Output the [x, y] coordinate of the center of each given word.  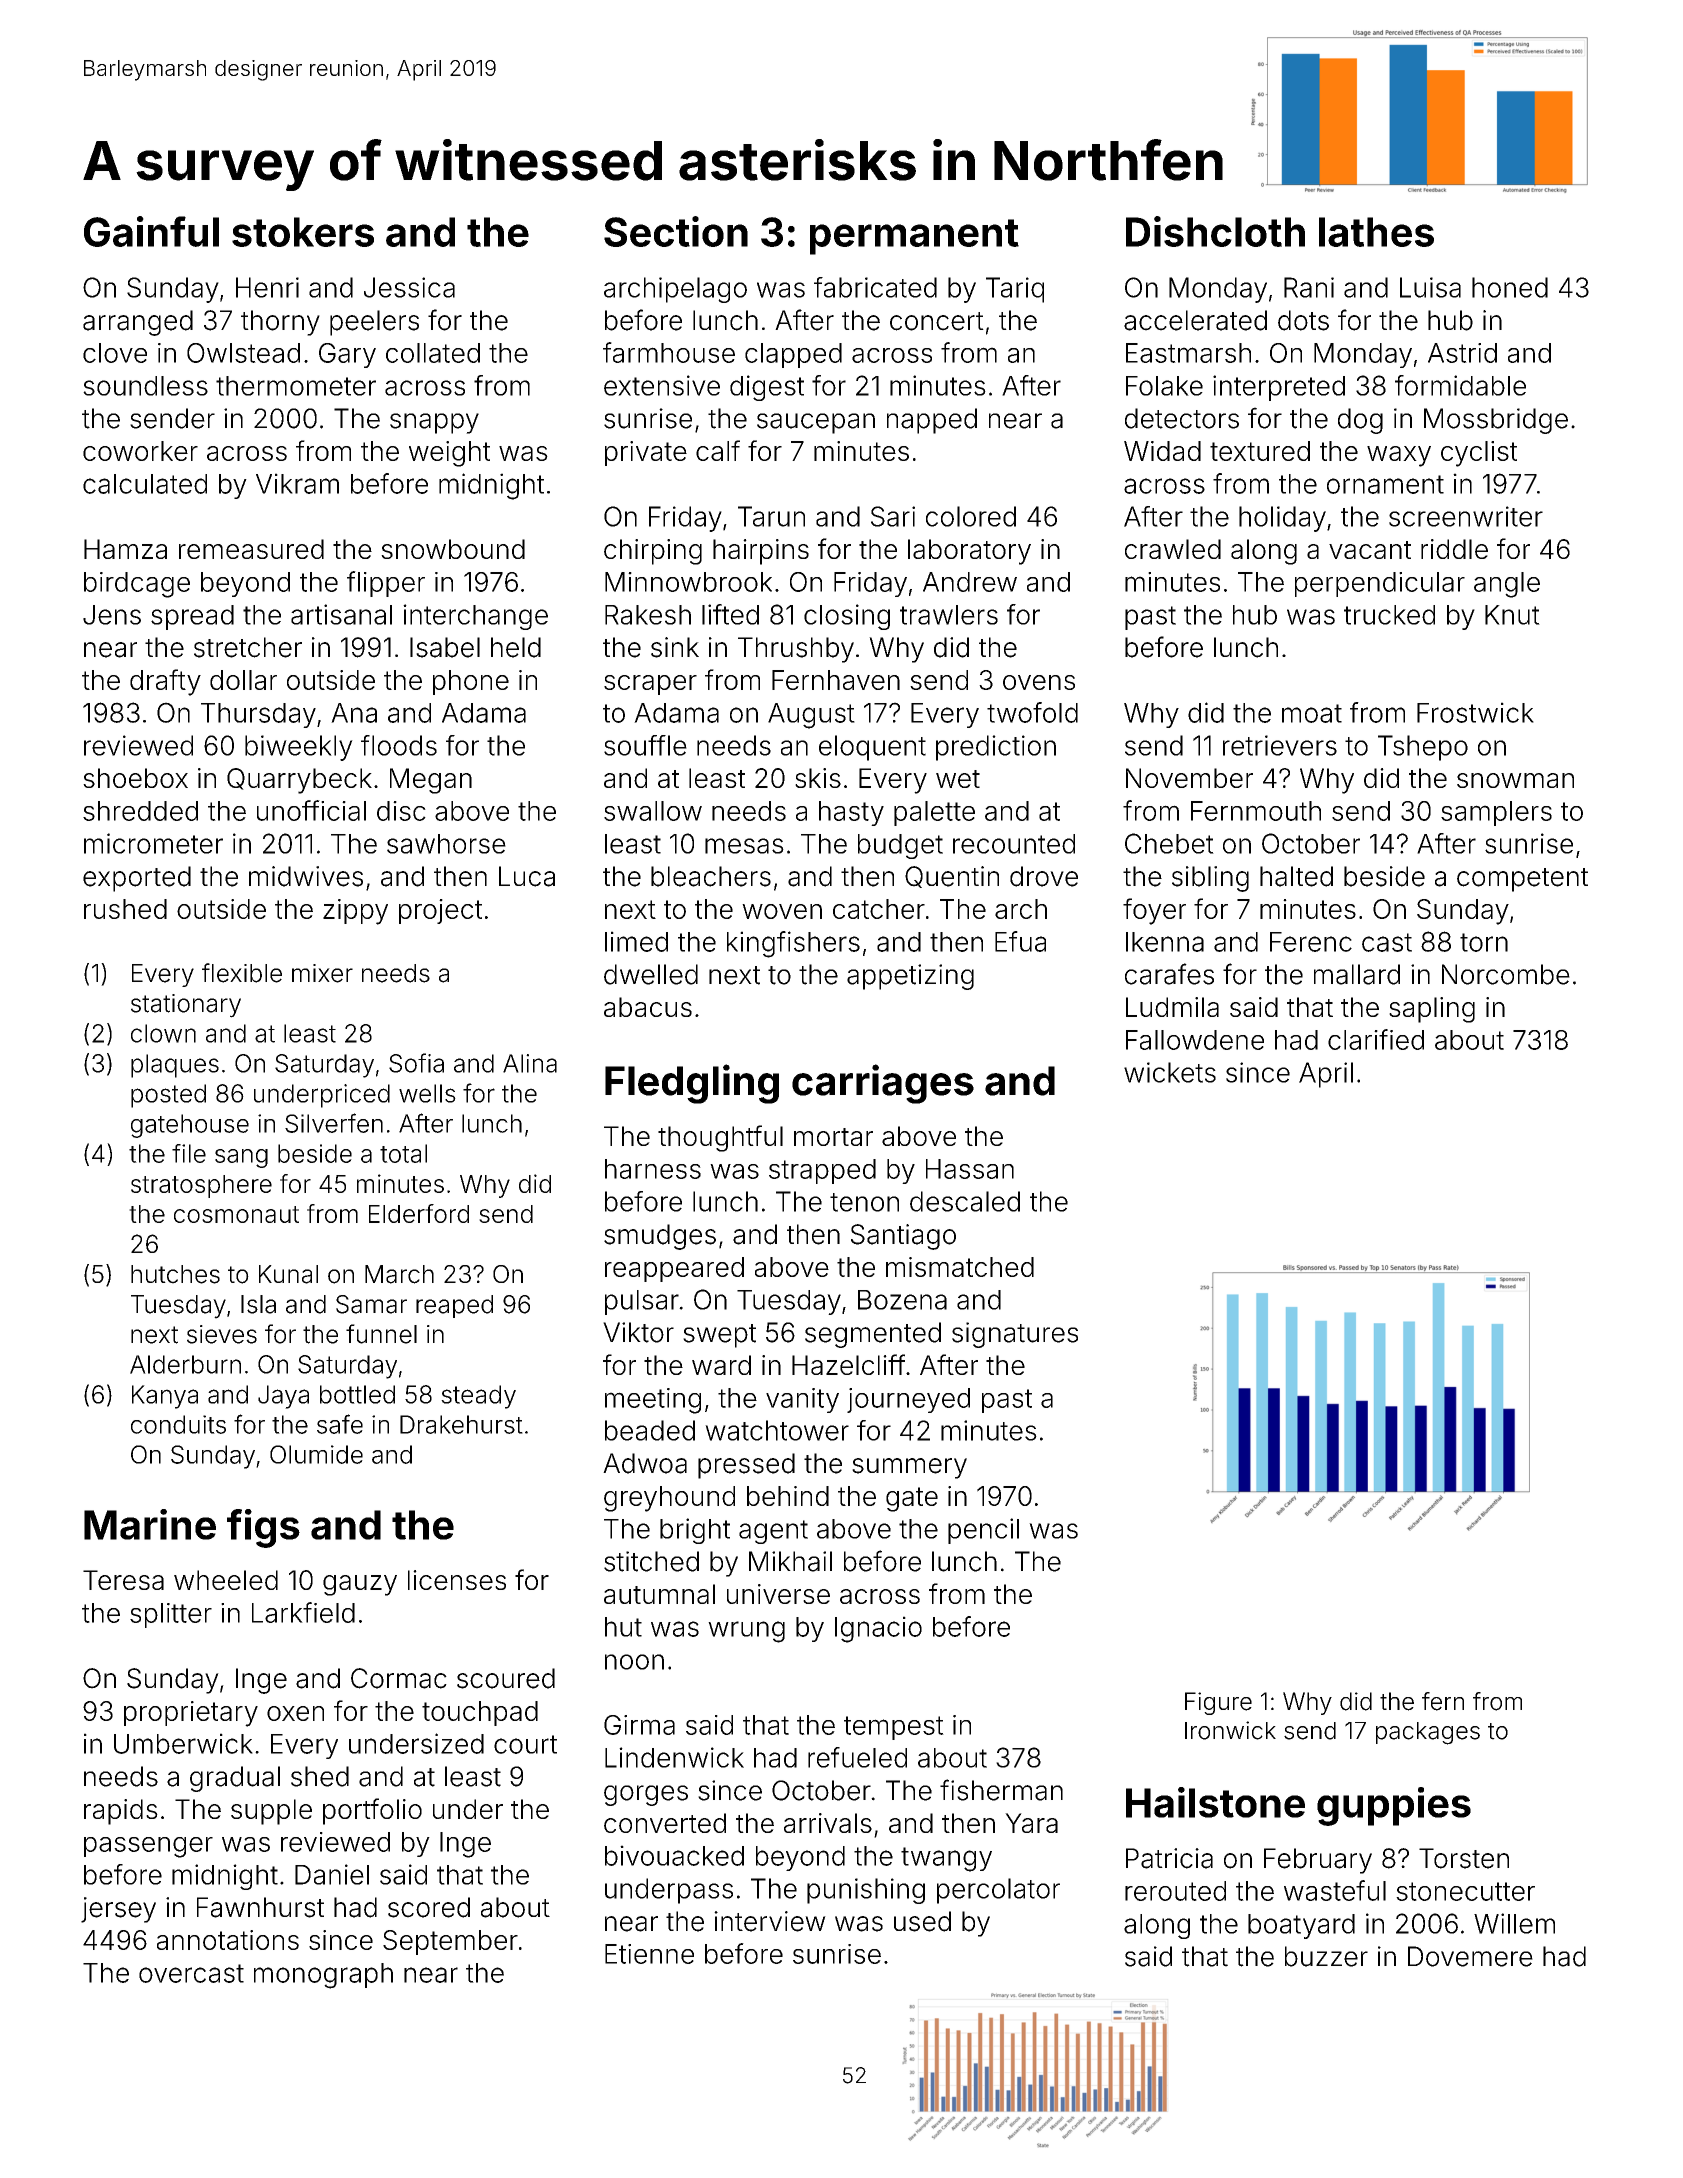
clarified [1376, 1039]
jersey [118, 1910]
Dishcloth [1215, 231]
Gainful [151, 231]
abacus [648, 1007]
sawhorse [446, 844]
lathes [1376, 232]
